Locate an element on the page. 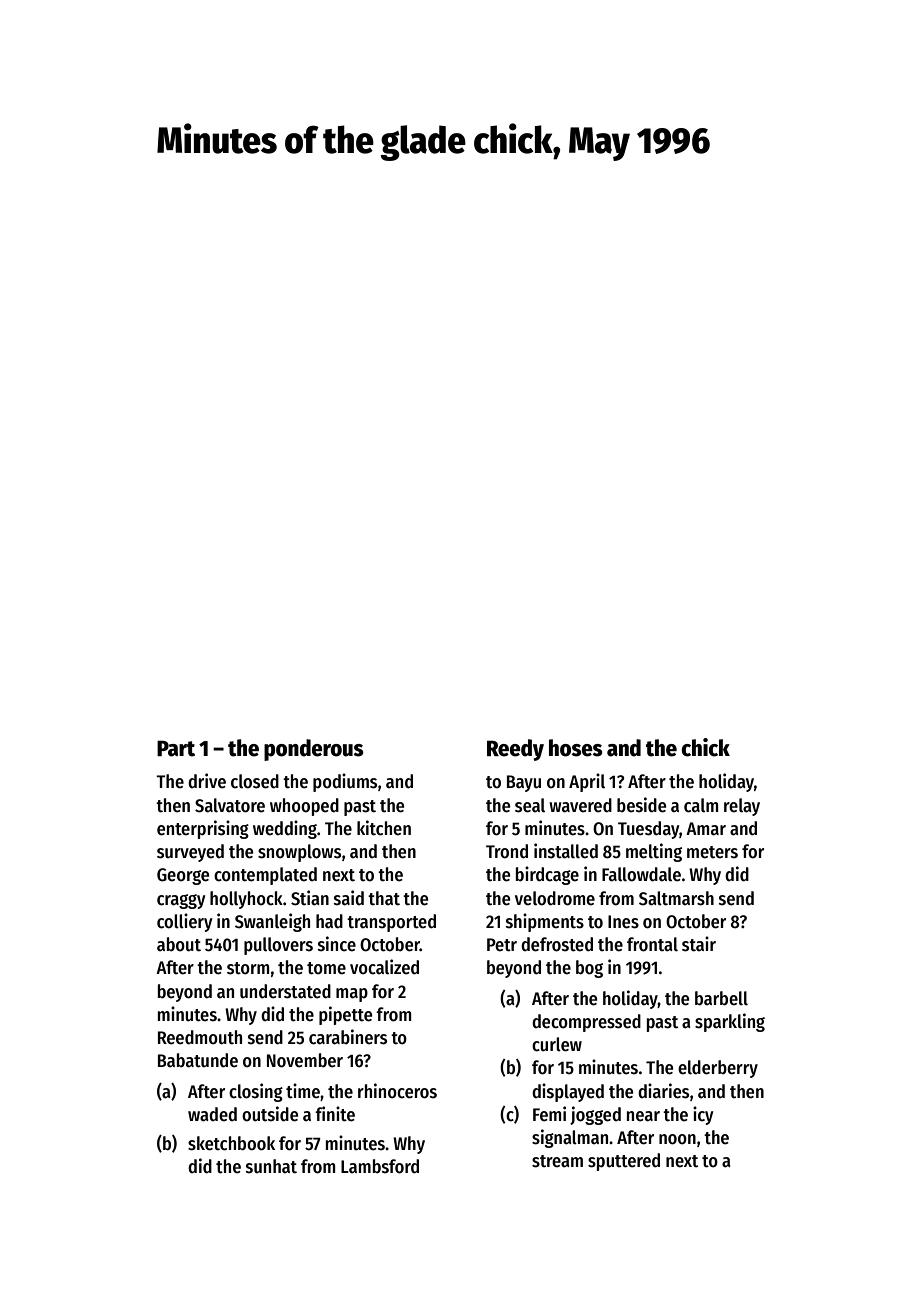 Image resolution: width=924 pixels, height=1311 pixels. near is located at coordinates (643, 1116).
